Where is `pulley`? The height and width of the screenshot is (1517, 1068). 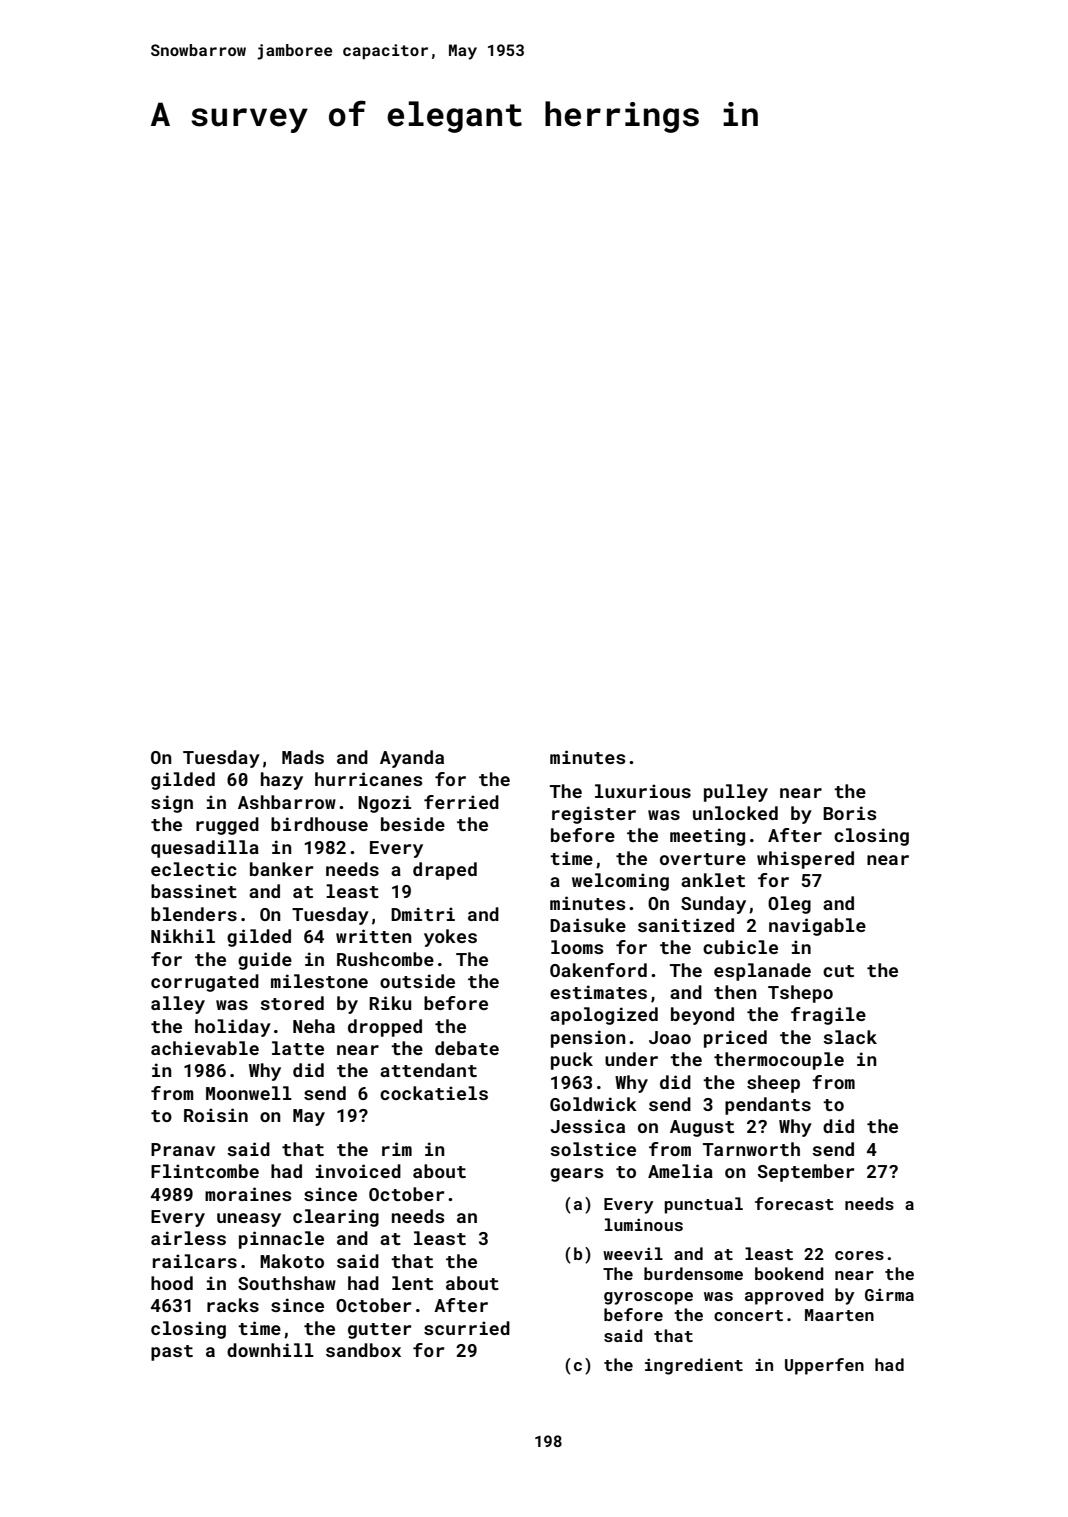
pulley is located at coordinates (736, 793).
